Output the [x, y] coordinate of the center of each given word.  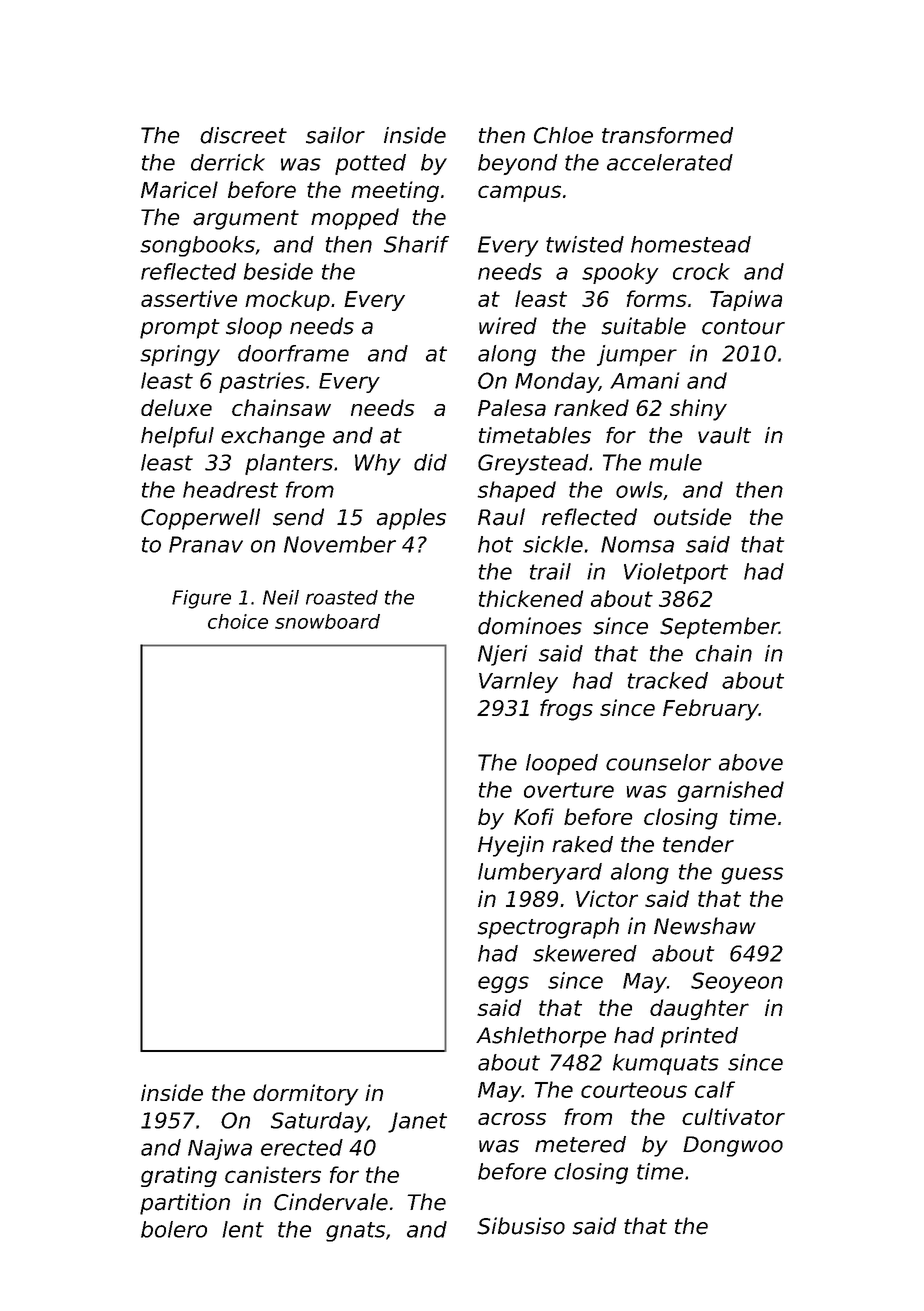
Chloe [563, 135]
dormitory [305, 1095]
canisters [273, 1174]
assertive [189, 298]
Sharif [416, 244]
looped [562, 764]
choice [238, 621]
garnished [731, 791]
